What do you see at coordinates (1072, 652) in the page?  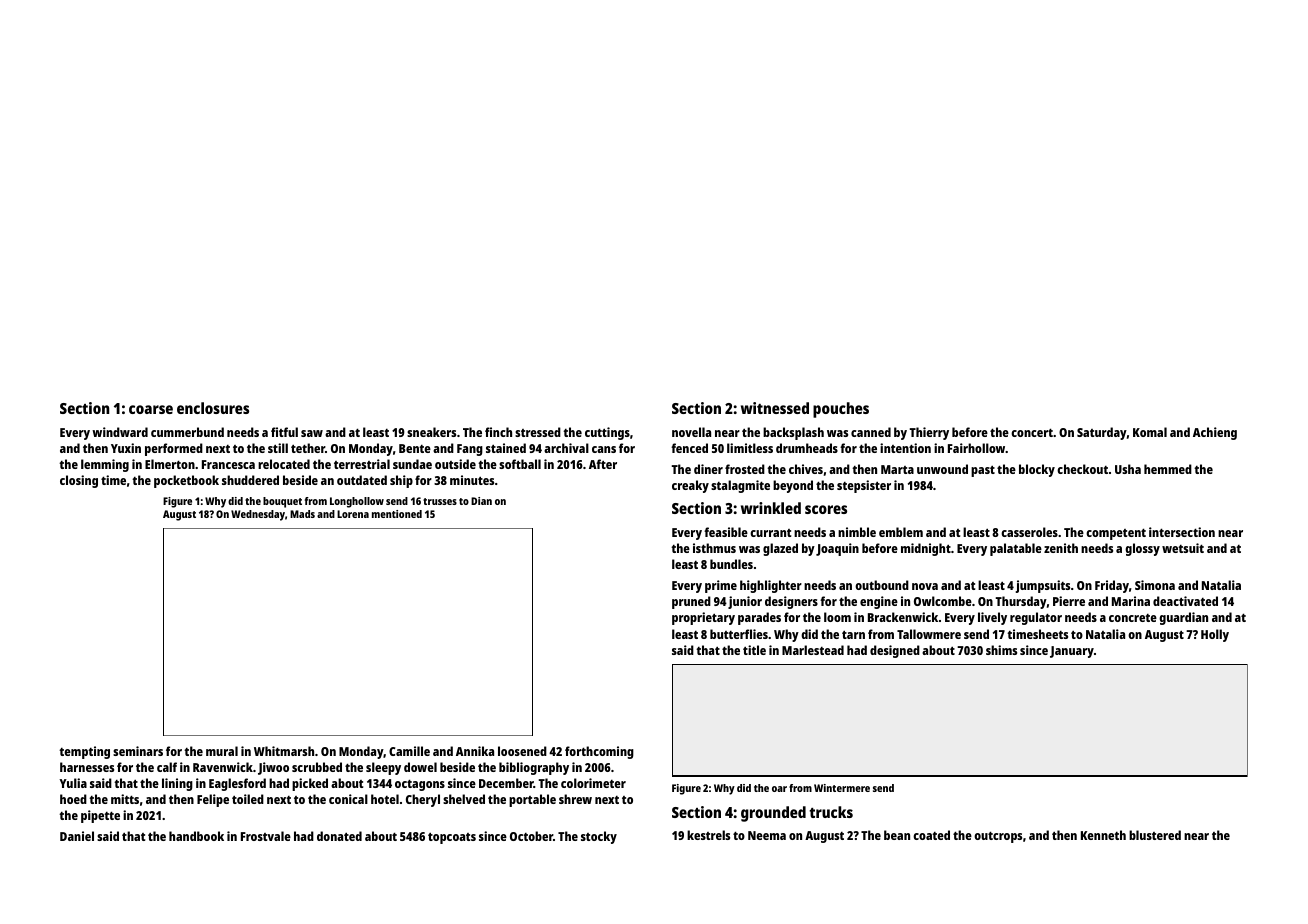 I see `January` at bounding box center [1072, 652].
